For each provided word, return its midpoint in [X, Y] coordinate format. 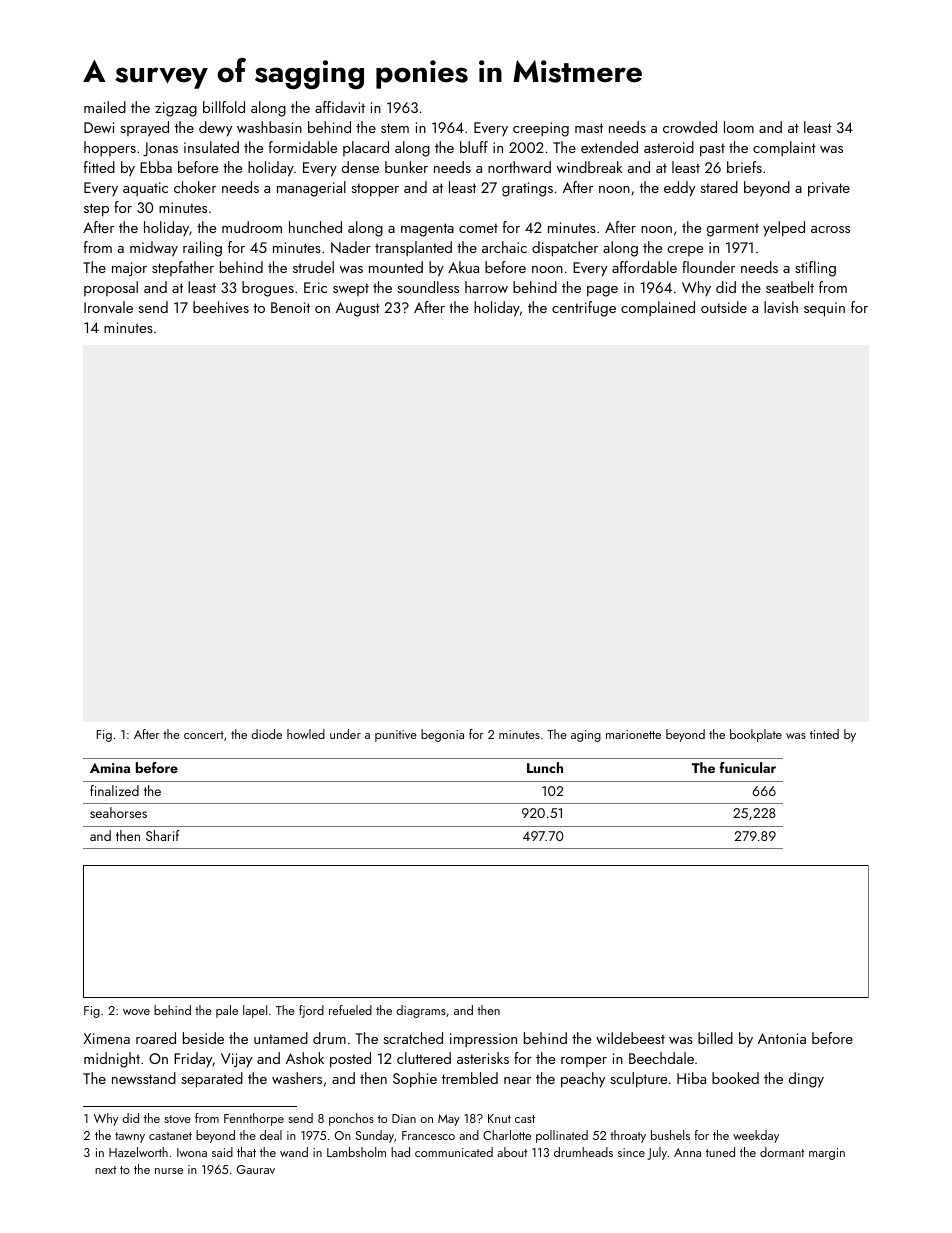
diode [266, 734]
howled [306, 734]
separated [212, 1080]
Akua [463, 267]
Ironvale [108, 307]
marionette [633, 734]
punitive [396, 736]
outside [724, 307]
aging [586, 736]
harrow [486, 287]
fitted [99, 167]
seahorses [118, 812]
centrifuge [584, 309]
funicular [747, 767]
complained [658, 309]
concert [204, 735]
